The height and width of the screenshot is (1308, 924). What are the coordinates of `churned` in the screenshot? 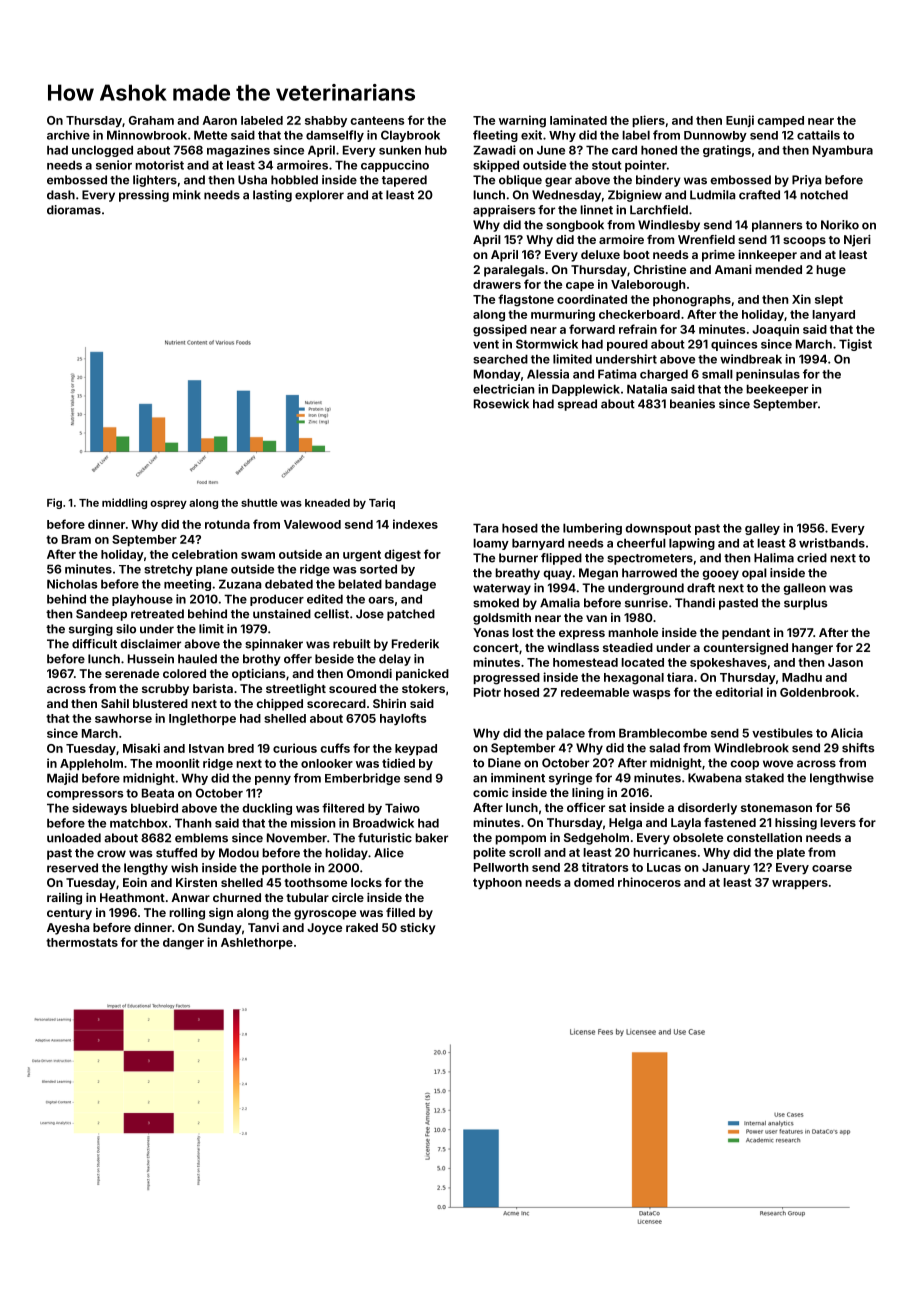 It's located at (237, 897).
